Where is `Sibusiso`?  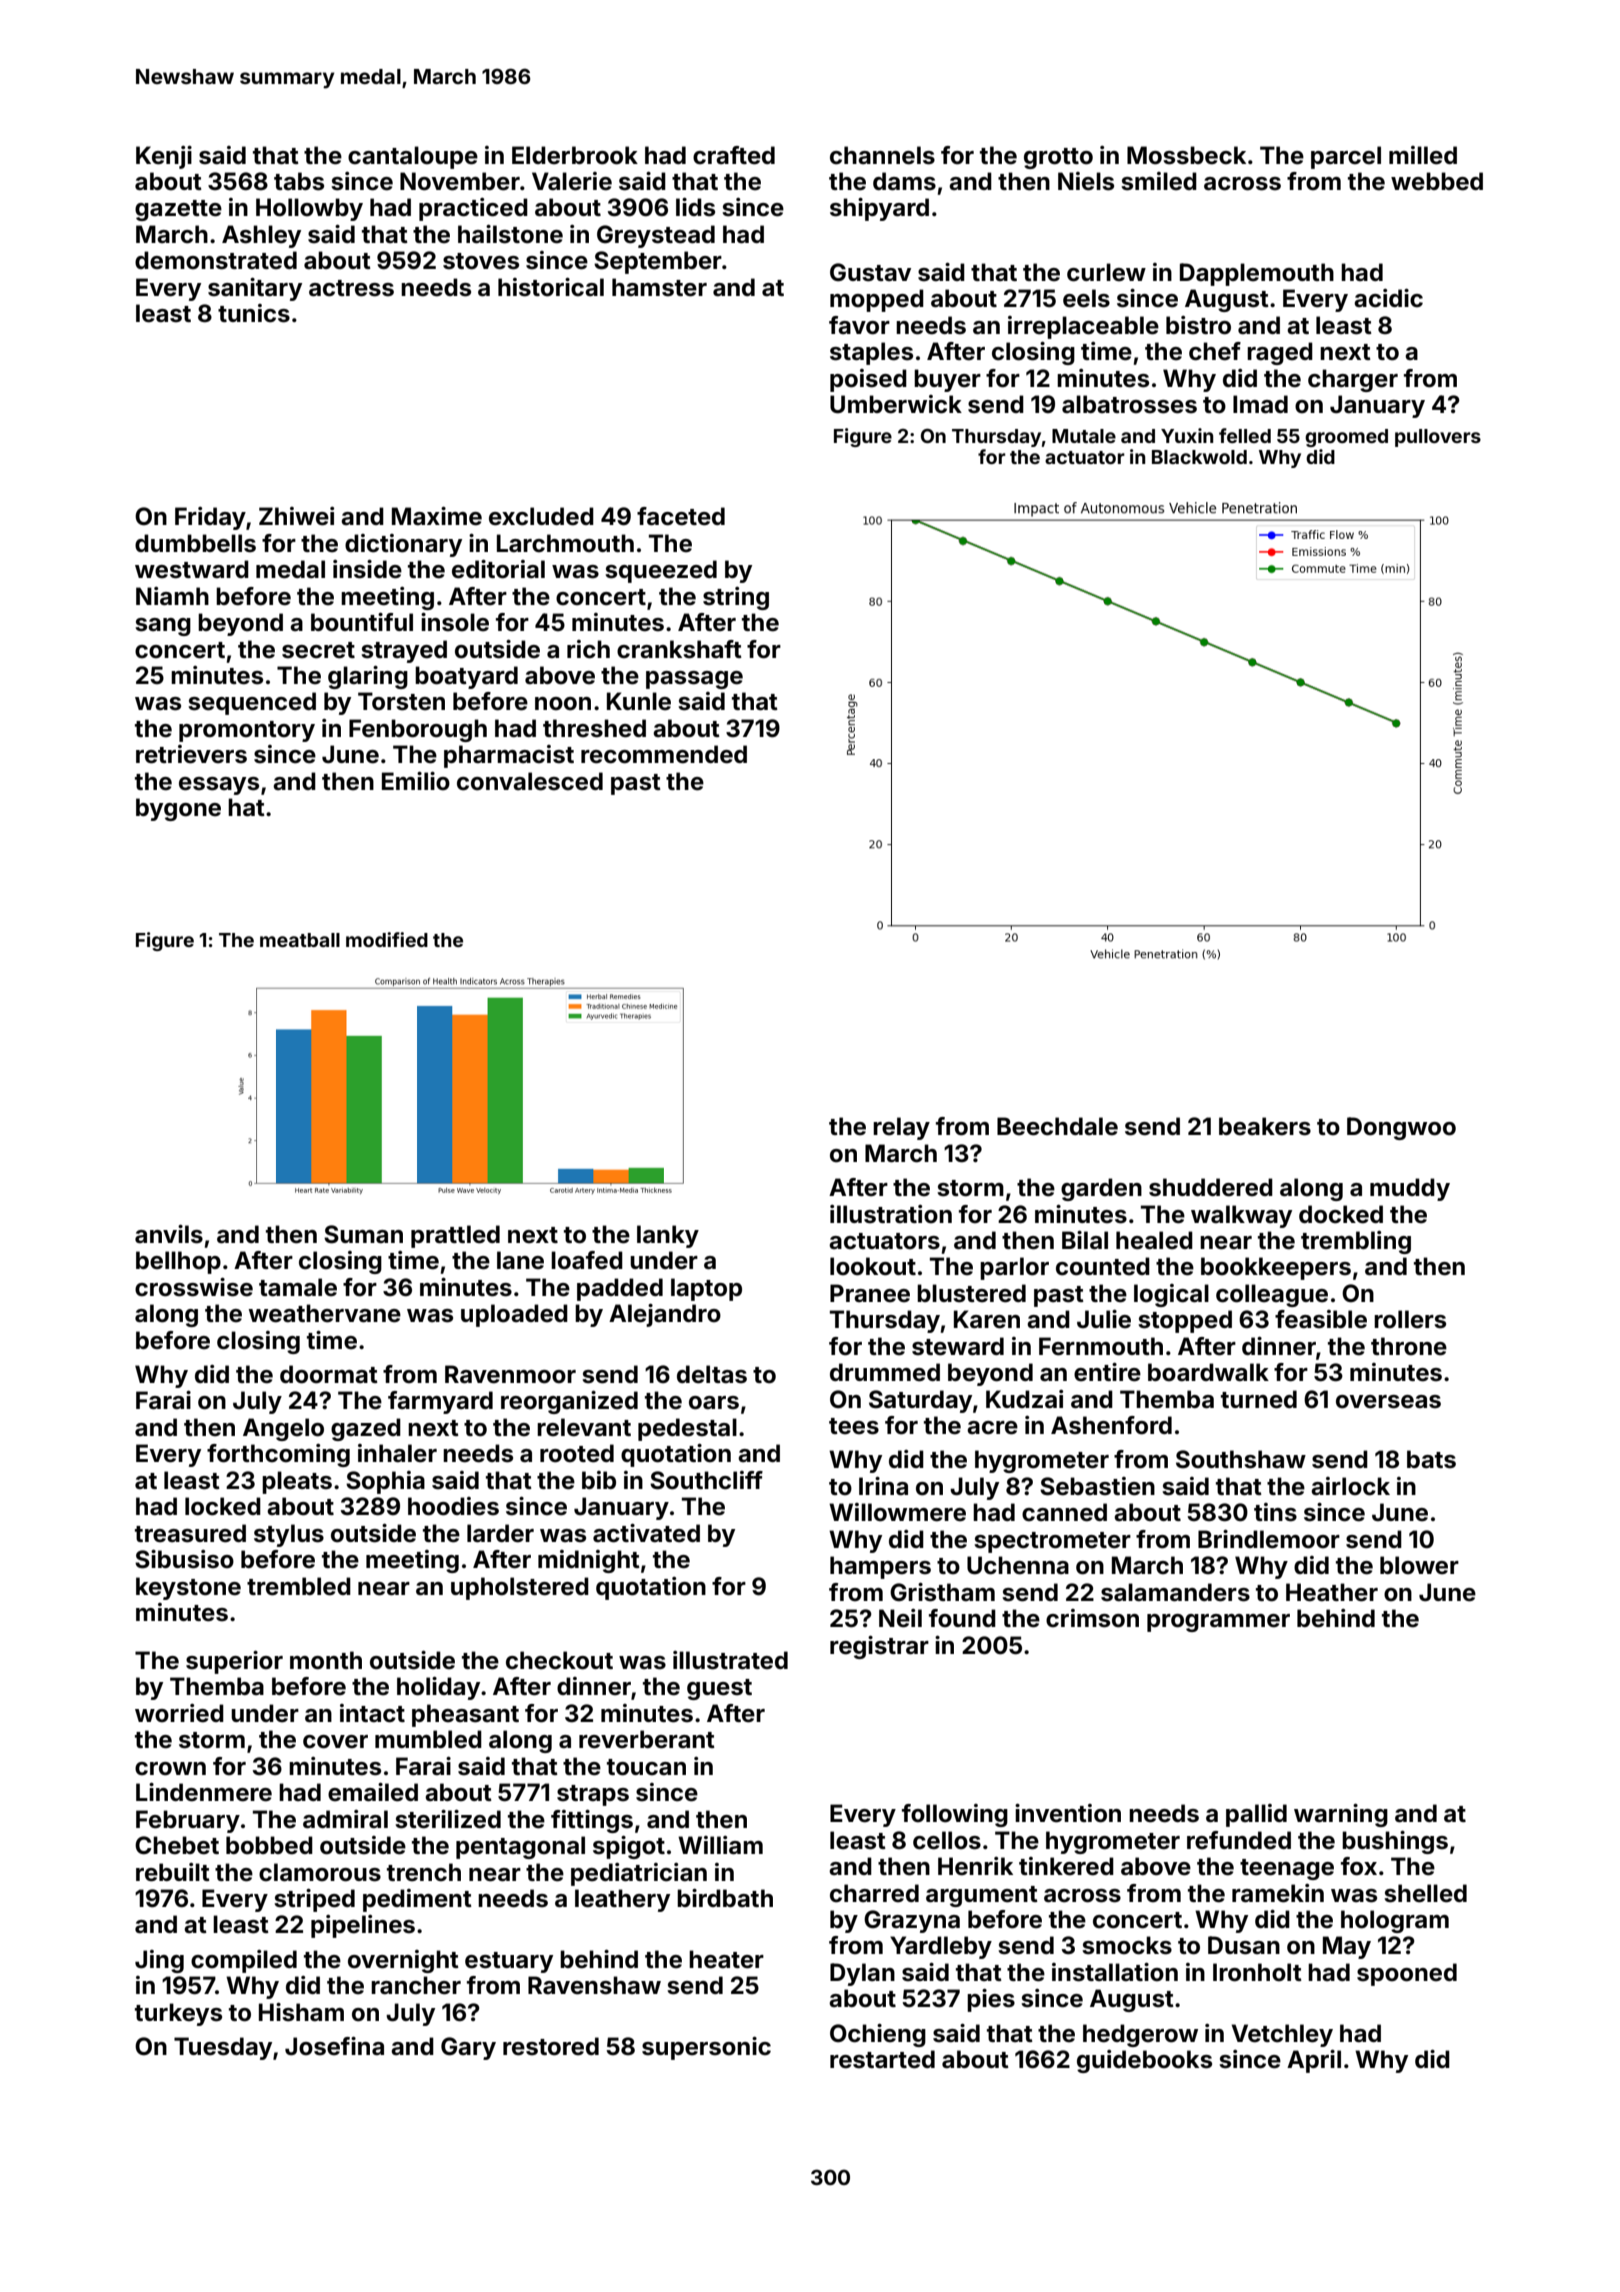
Sibusiso is located at coordinates (184, 1559).
